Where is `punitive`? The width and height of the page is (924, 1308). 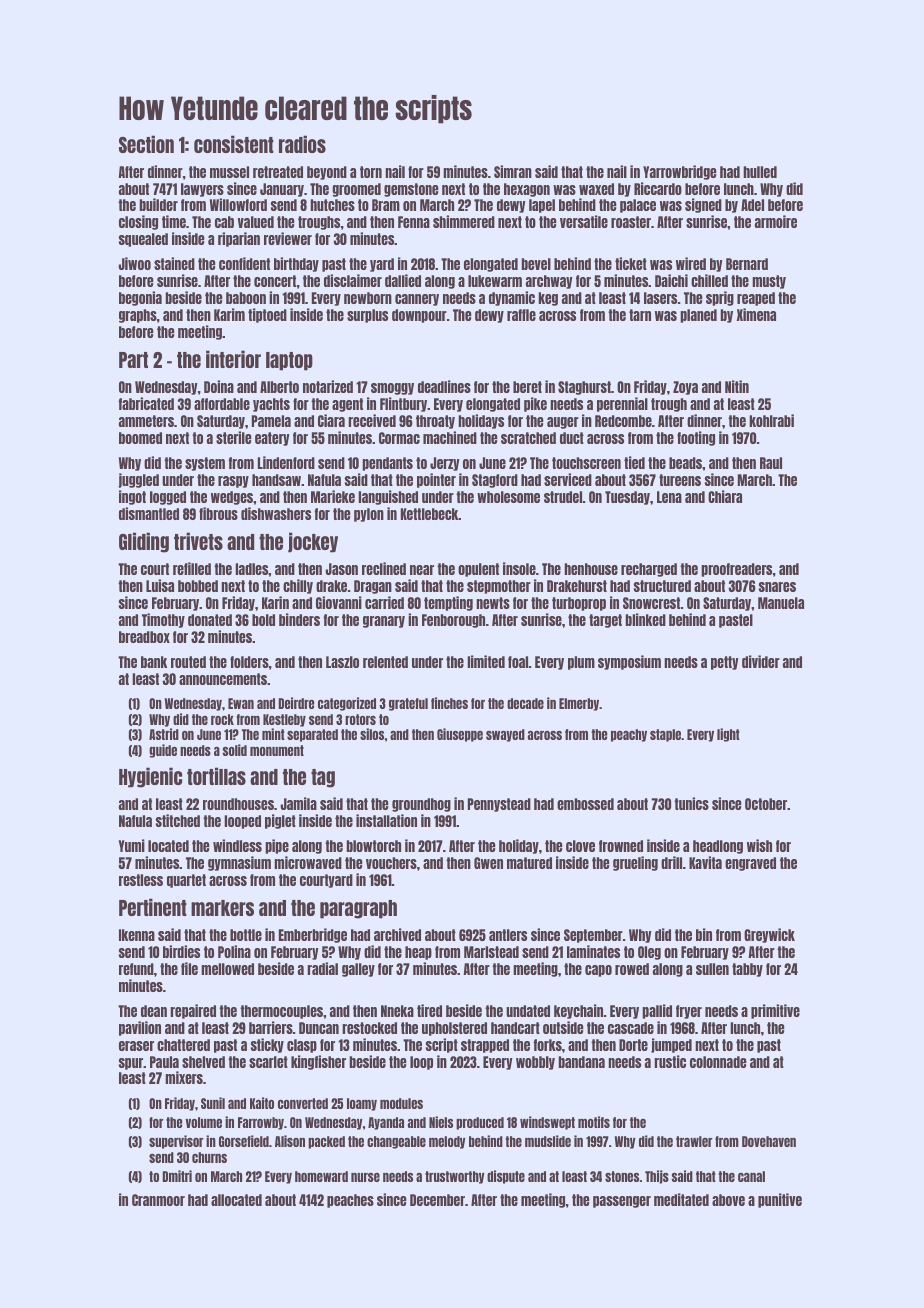 punitive is located at coordinates (780, 1200).
